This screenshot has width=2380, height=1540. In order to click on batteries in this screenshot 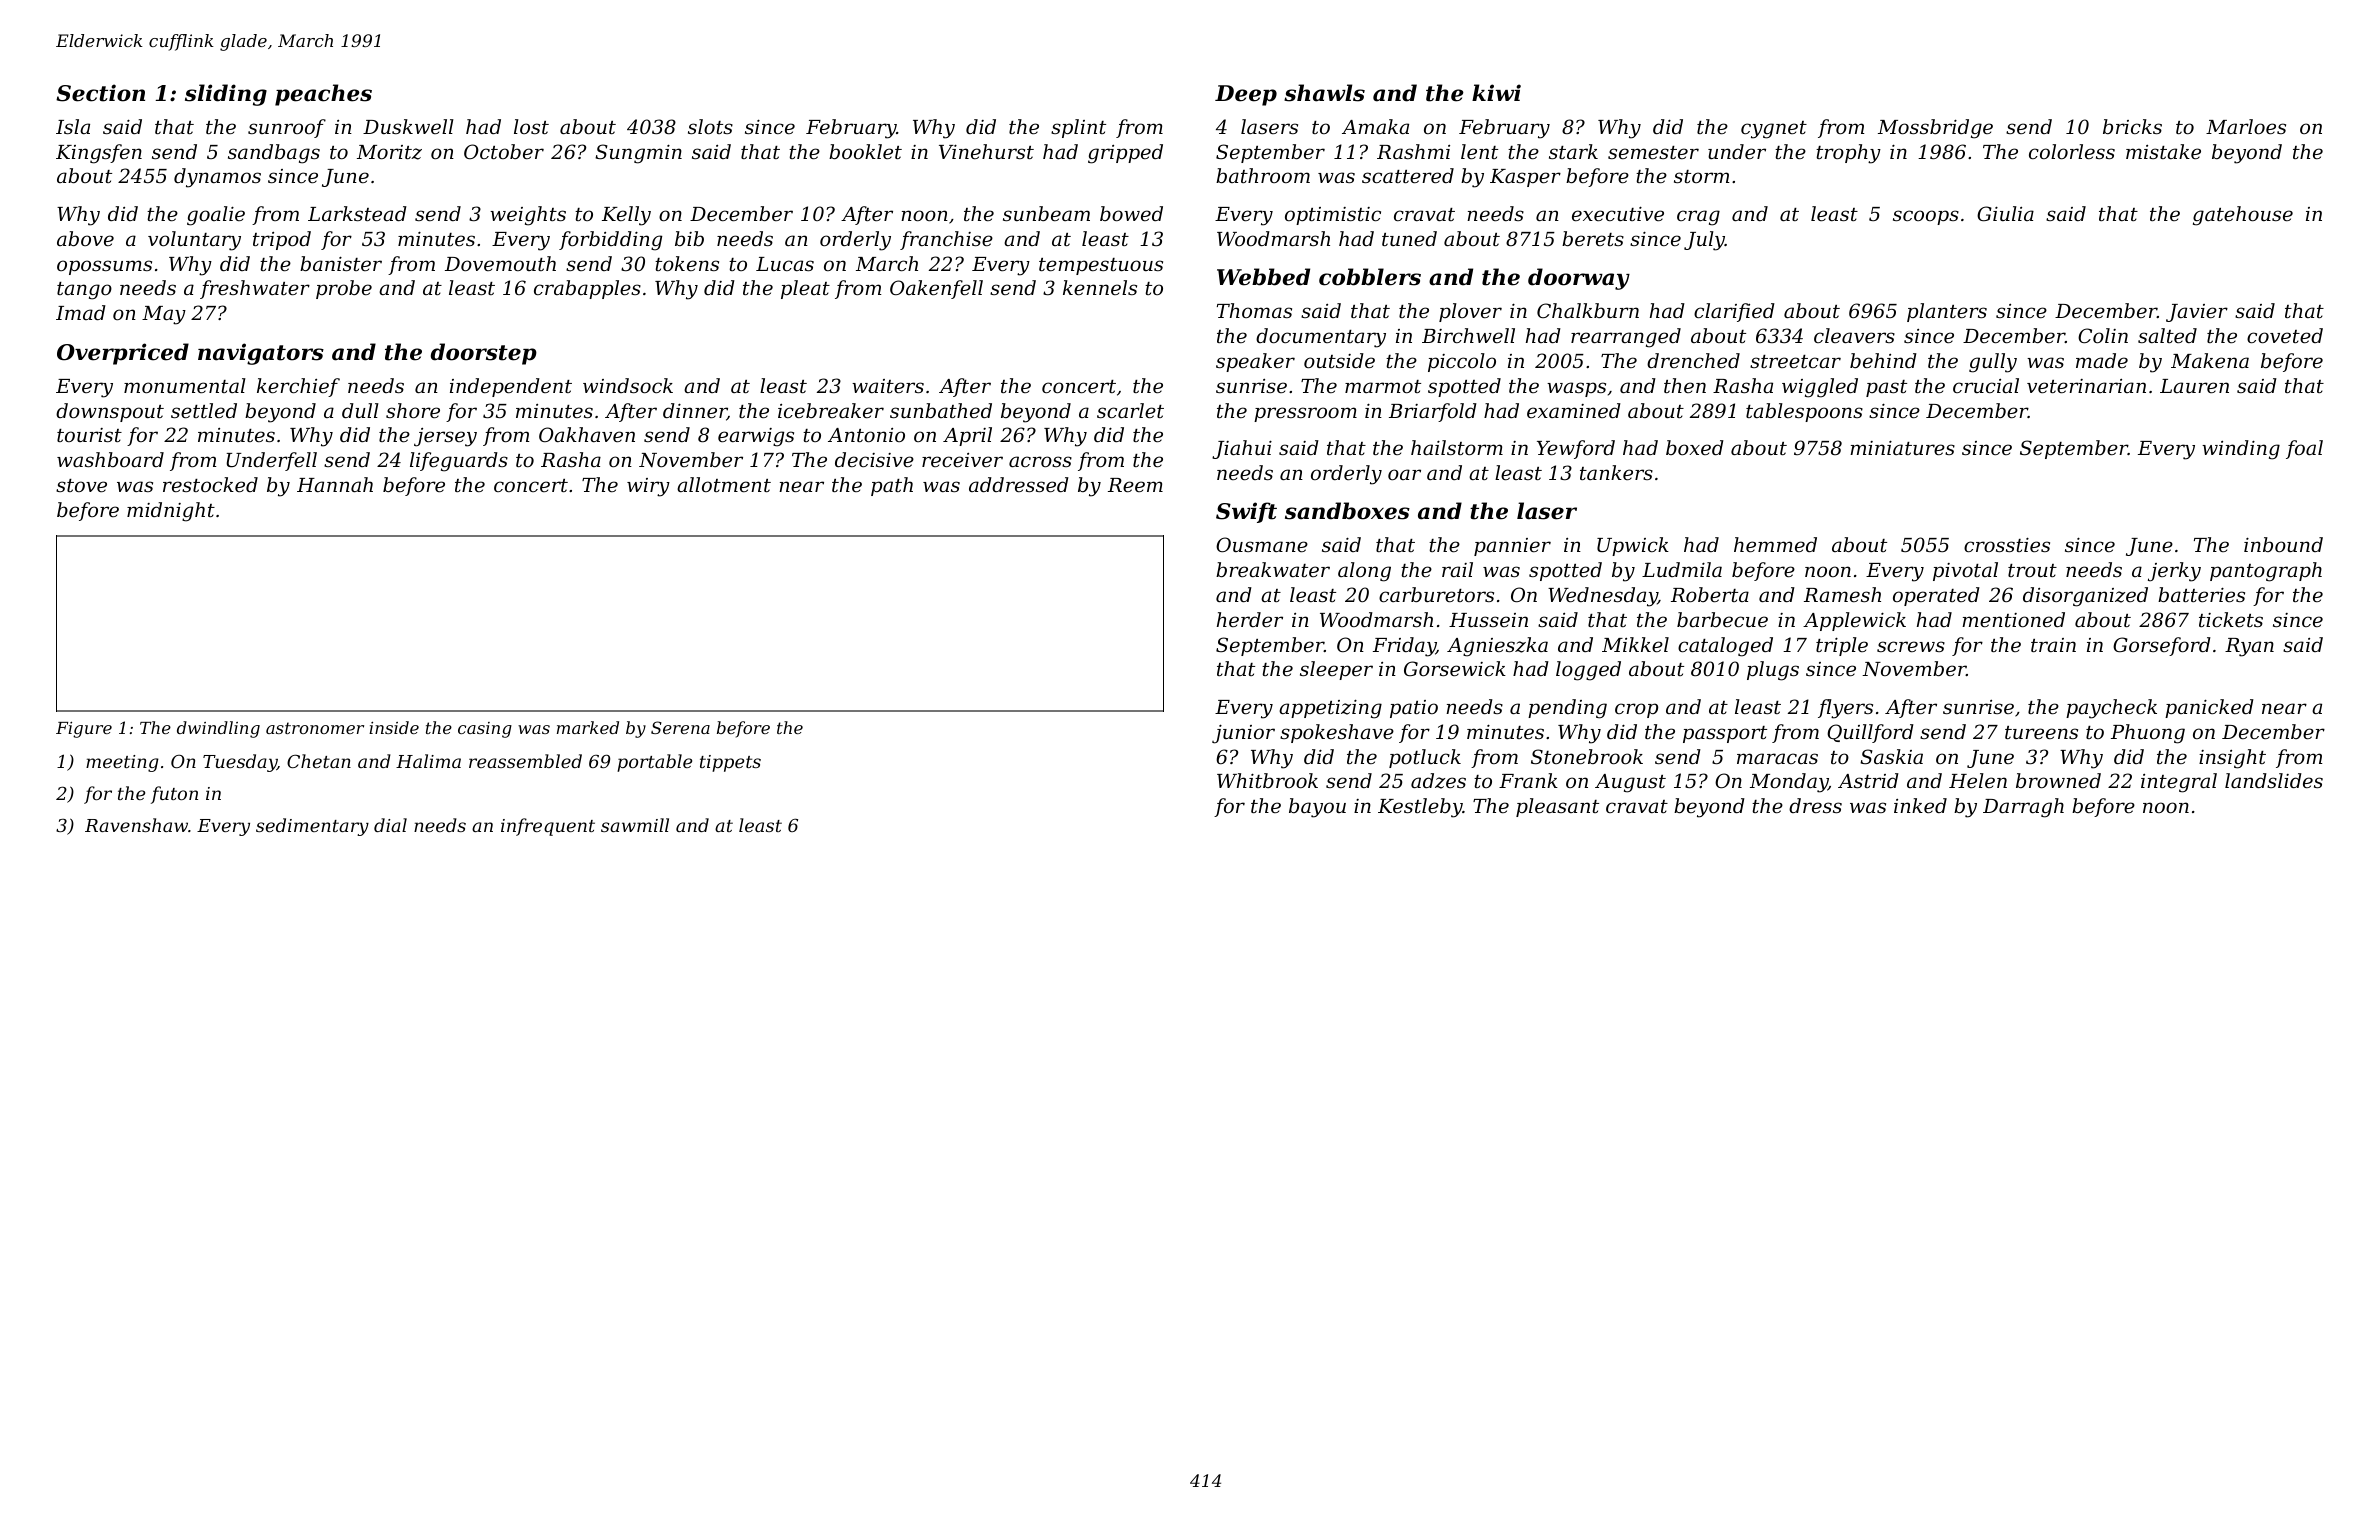, I will do `click(2201, 594)`.
